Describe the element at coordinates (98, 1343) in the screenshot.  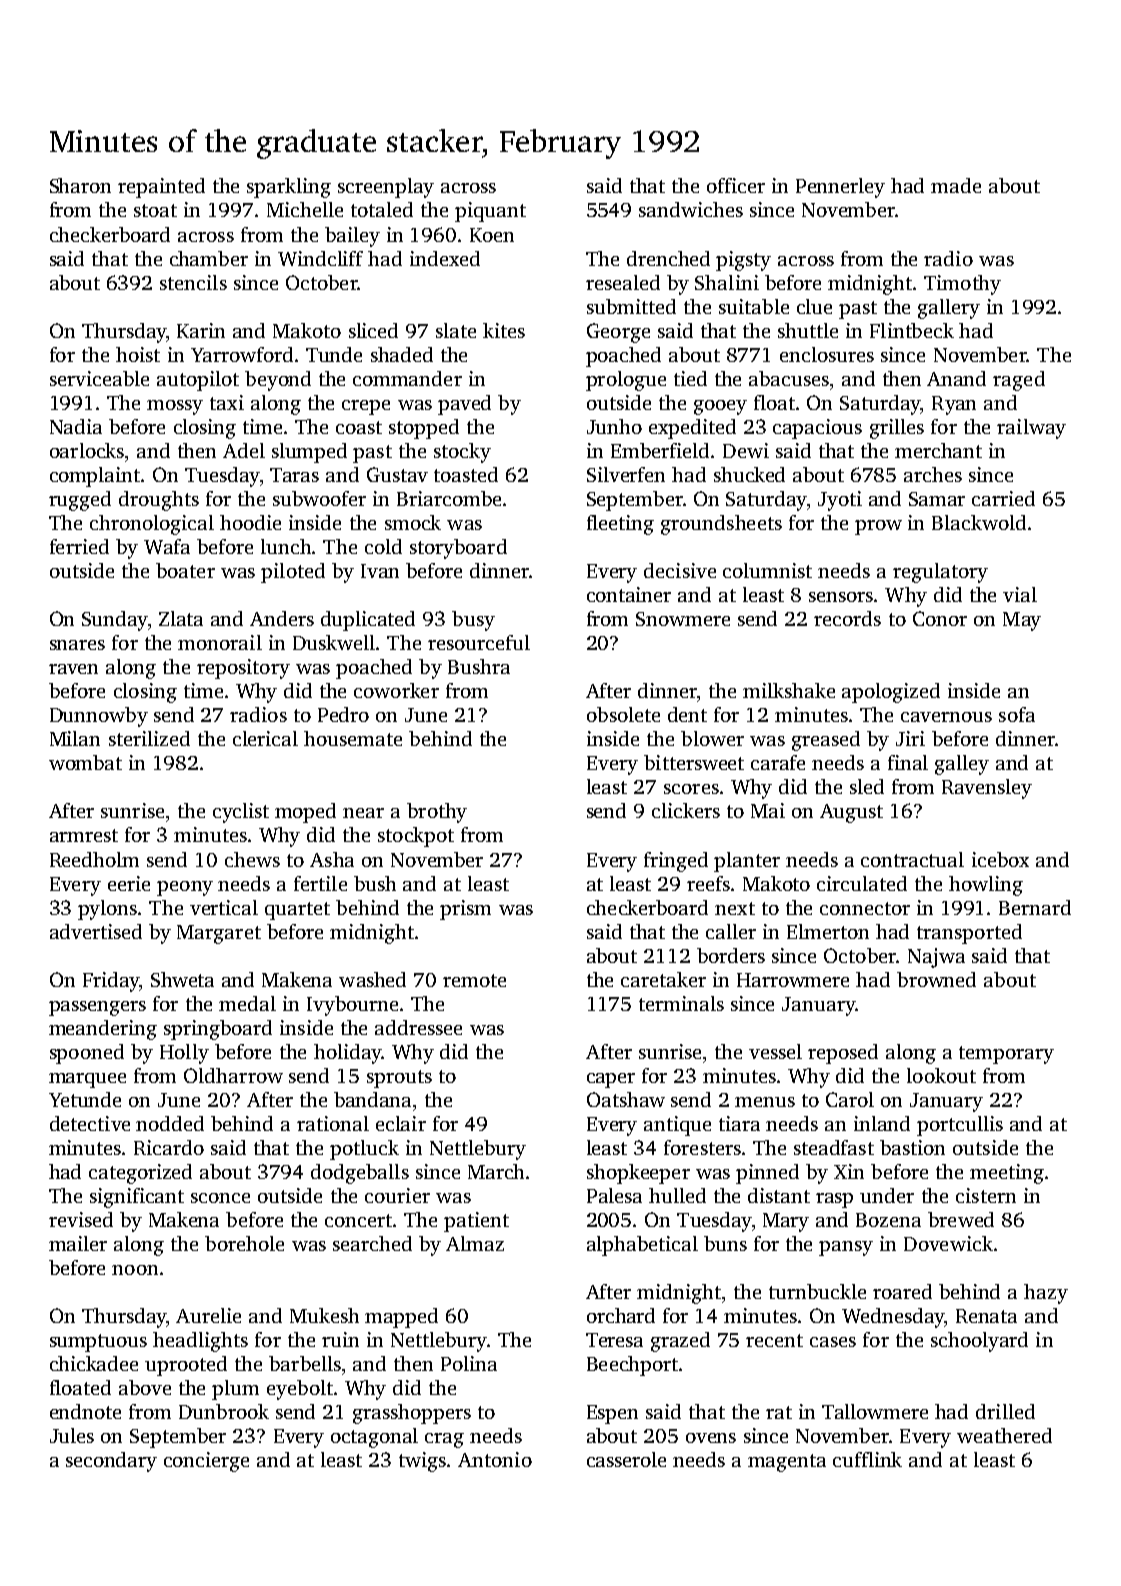
I see `sumptuous` at that location.
